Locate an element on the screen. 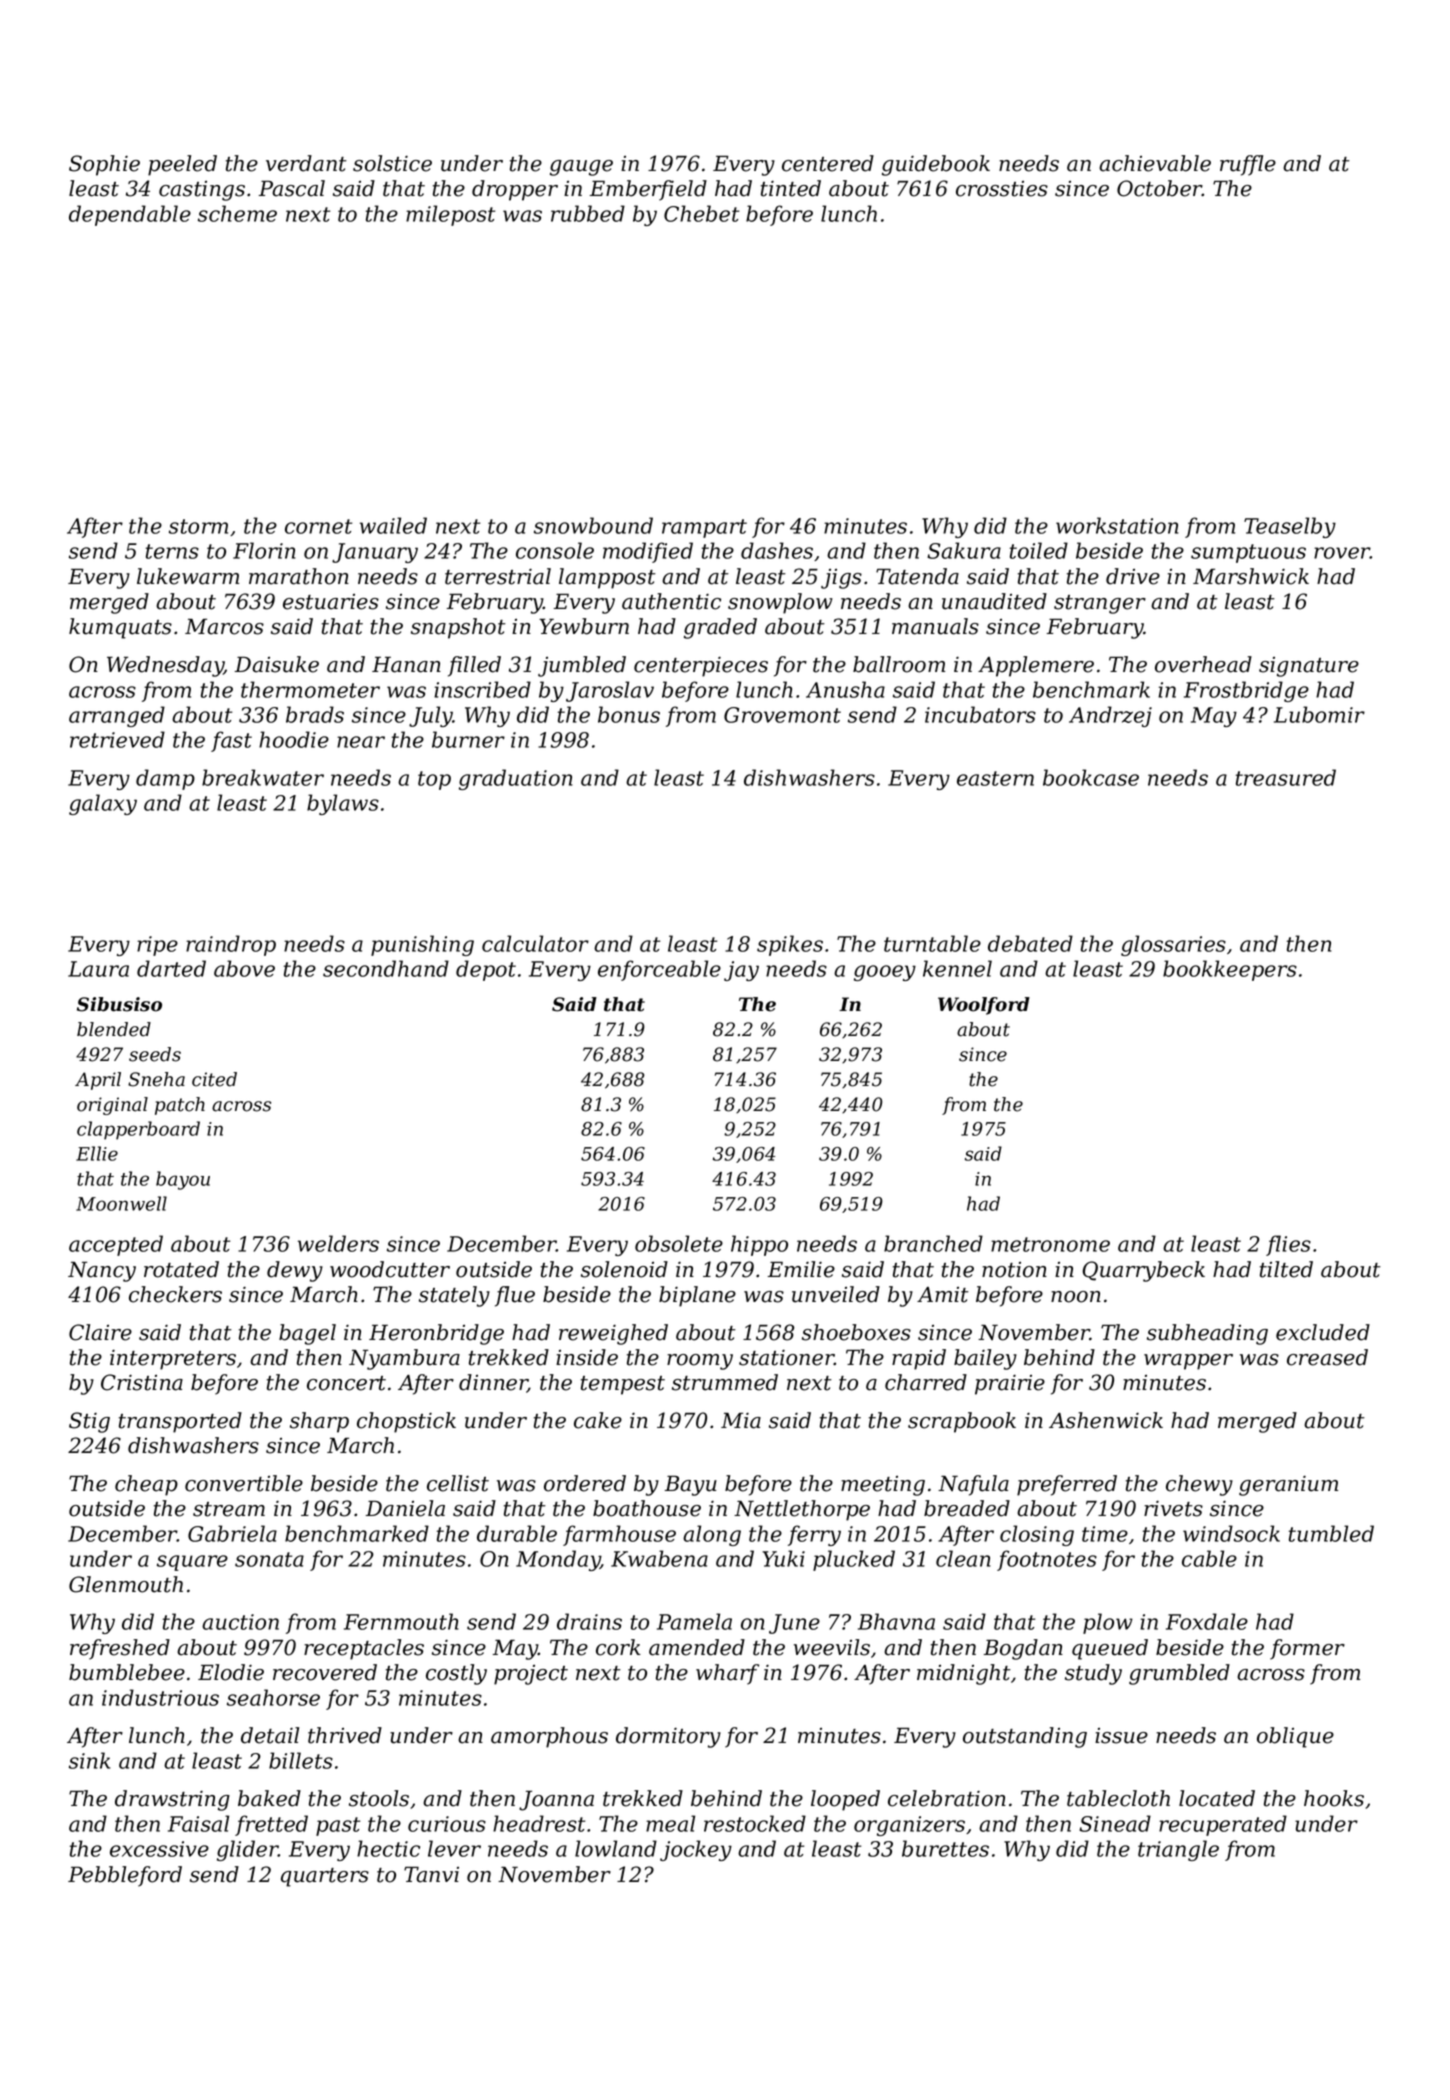 This screenshot has height=2100, width=1450. issue is located at coordinates (1121, 1736).
